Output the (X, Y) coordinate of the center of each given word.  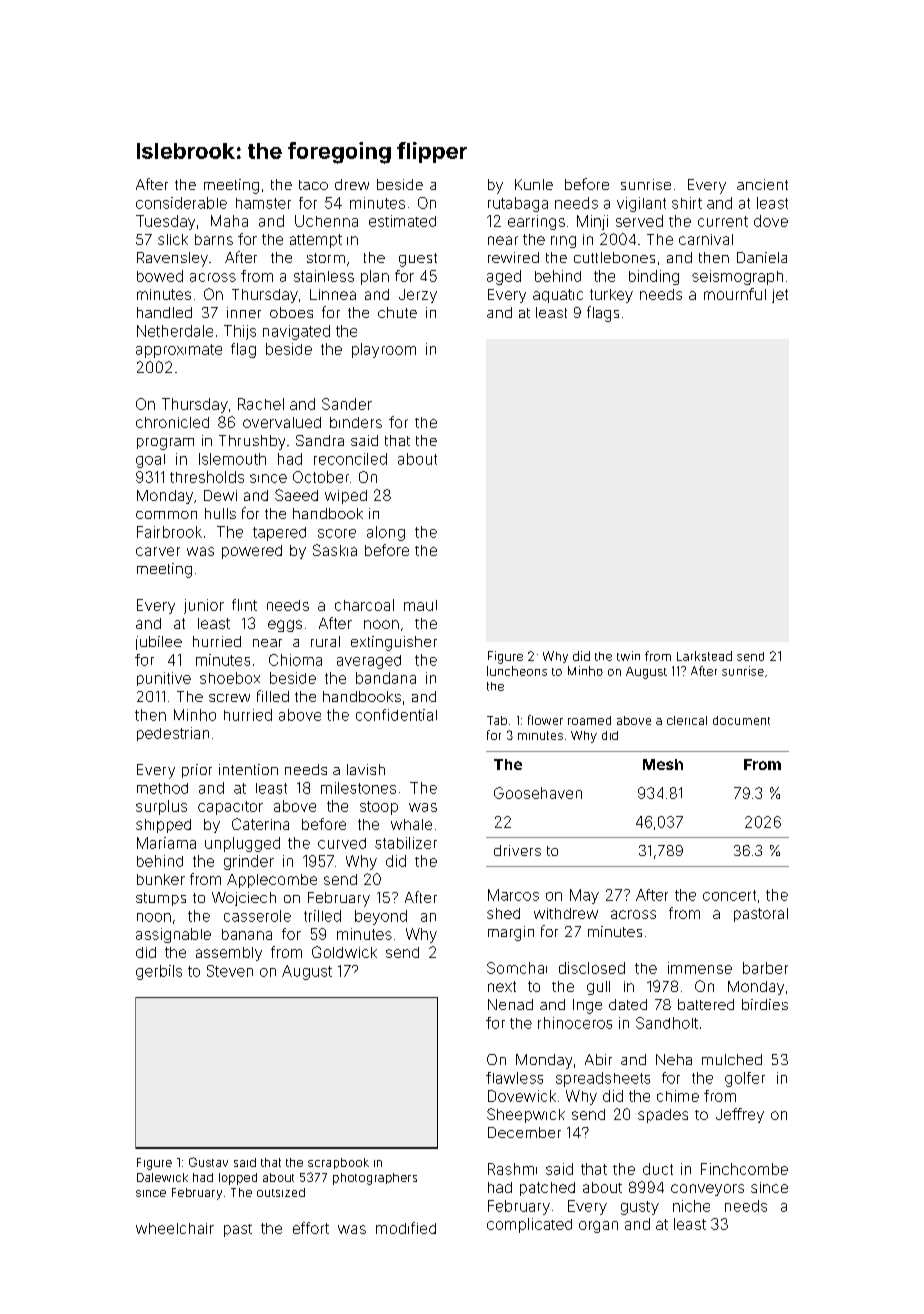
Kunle (534, 184)
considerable (181, 203)
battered (706, 1004)
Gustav (208, 1162)
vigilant (641, 204)
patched (547, 1189)
